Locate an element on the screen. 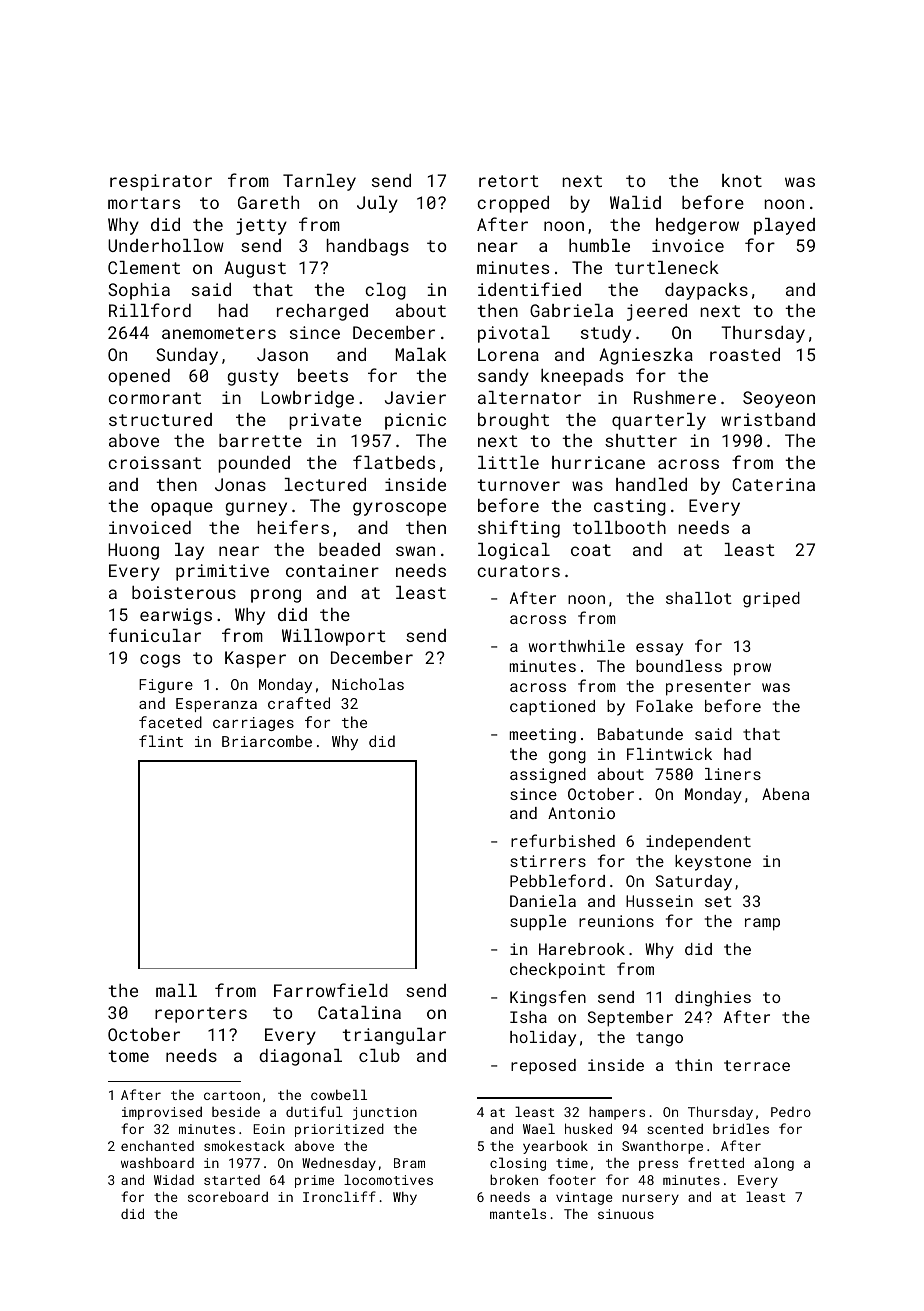  Jonas is located at coordinates (240, 484).
